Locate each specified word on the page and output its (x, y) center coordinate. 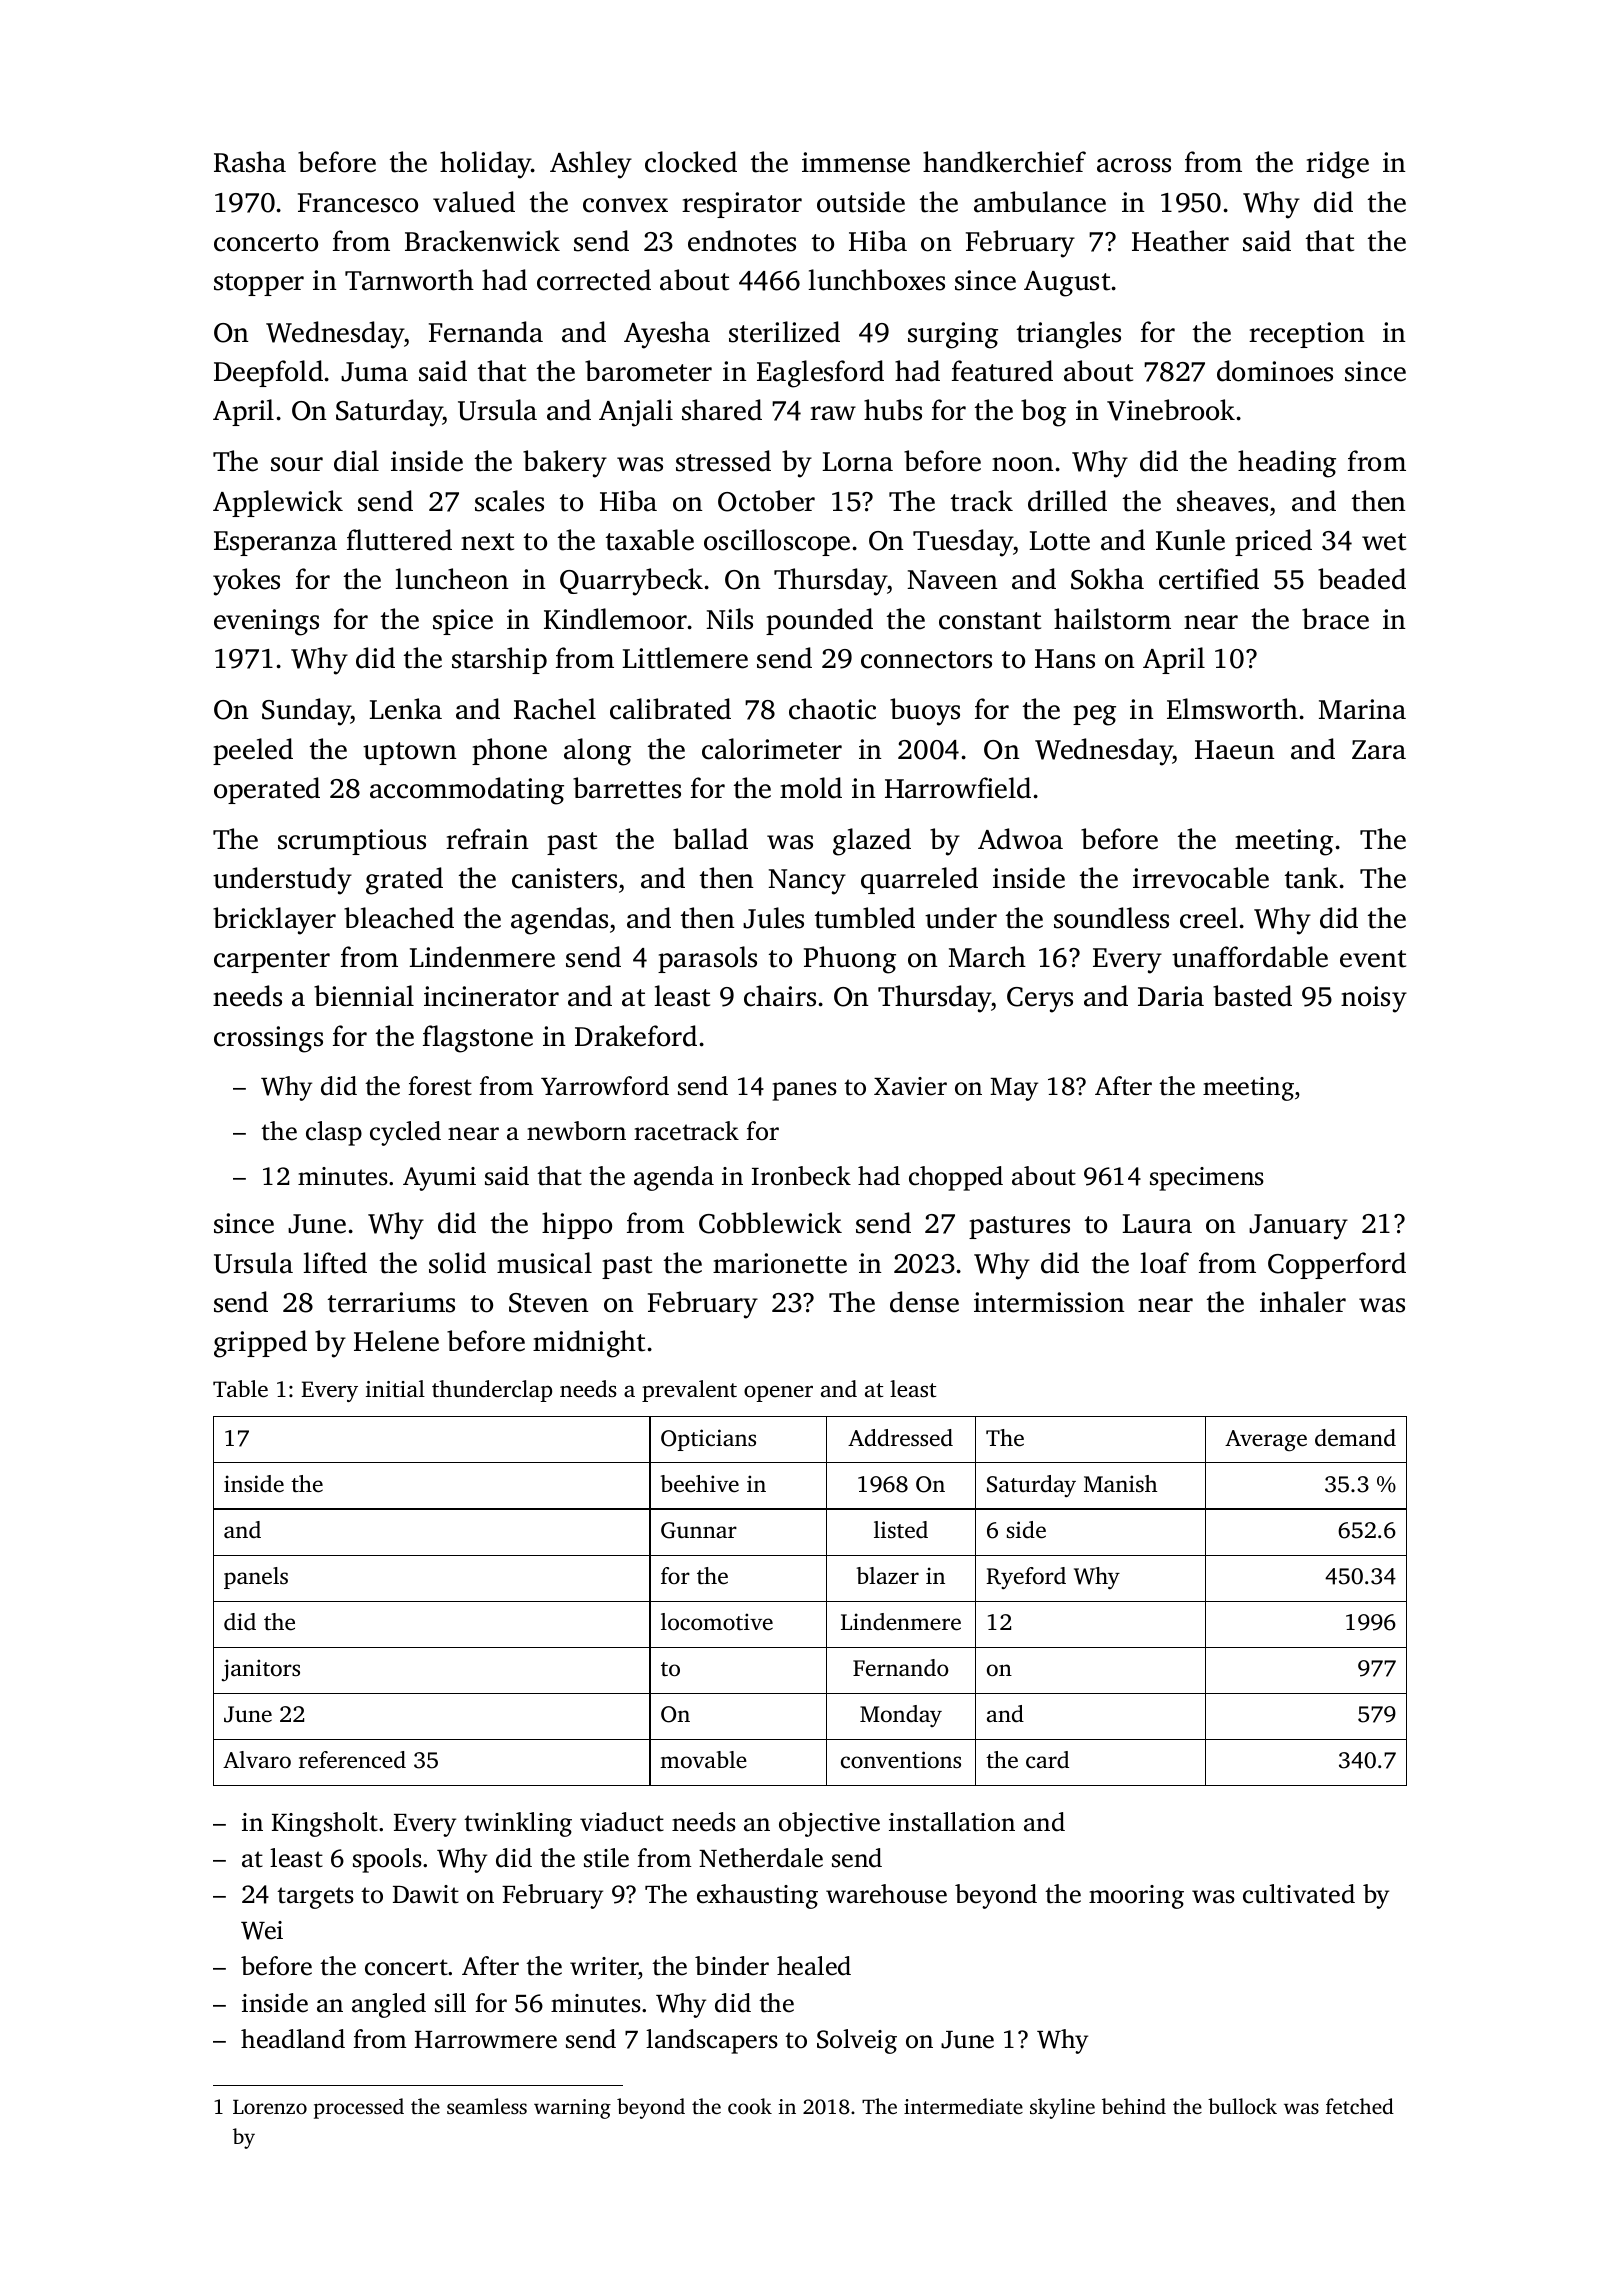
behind (1134, 2106)
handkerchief (1004, 162)
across (1134, 165)
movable (703, 1759)
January (1298, 1227)
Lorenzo (270, 2107)
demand (1355, 1438)
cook (750, 2106)
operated (267, 790)
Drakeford (636, 1036)
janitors (261, 1670)
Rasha (250, 162)
